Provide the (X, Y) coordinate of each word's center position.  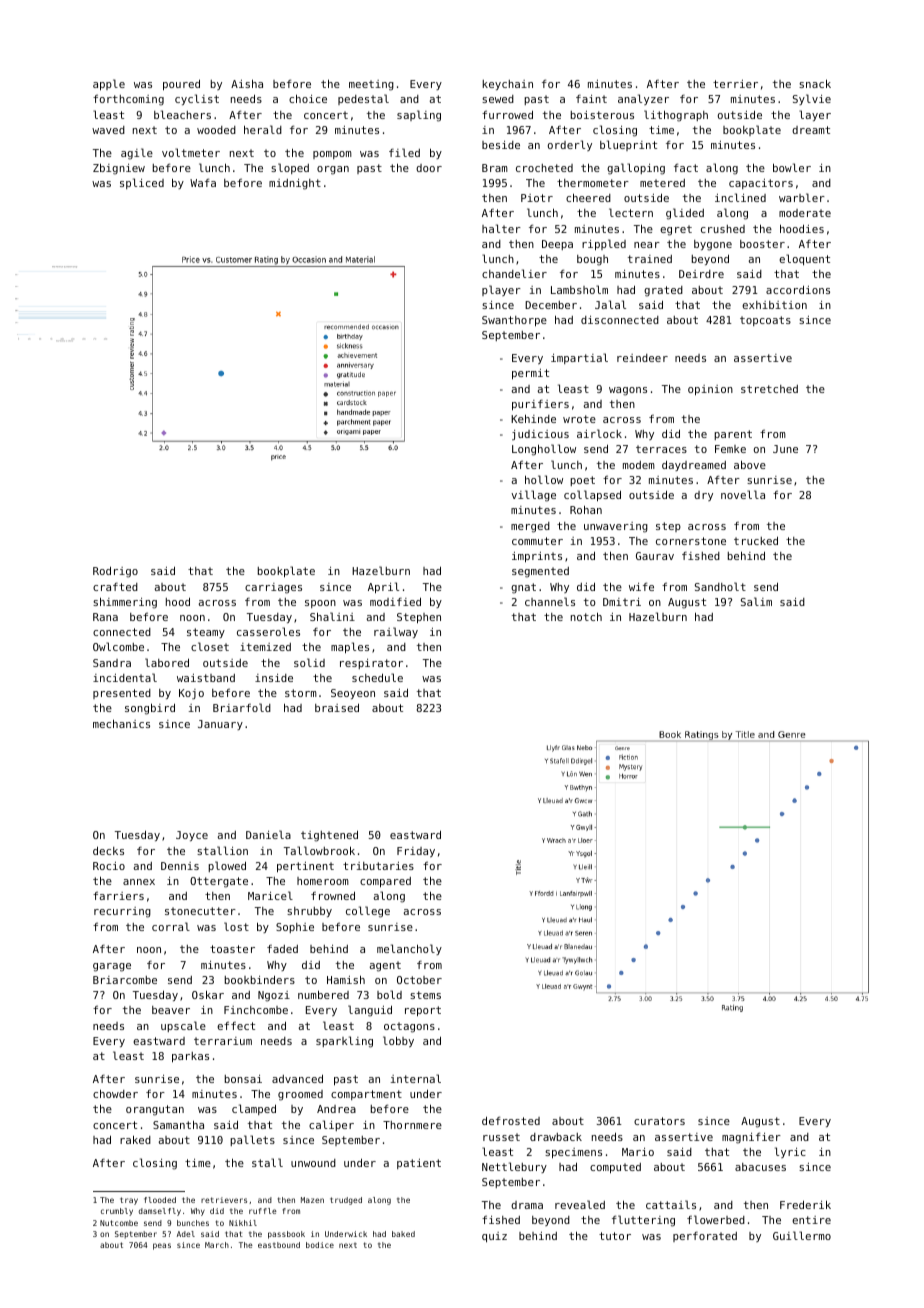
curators (659, 1121)
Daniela (268, 834)
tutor (615, 1236)
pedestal (363, 99)
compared (385, 882)
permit (530, 374)
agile (137, 154)
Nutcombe (119, 1223)
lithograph (676, 116)
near (647, 245)
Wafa (203, 182)
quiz (494, 1237)
